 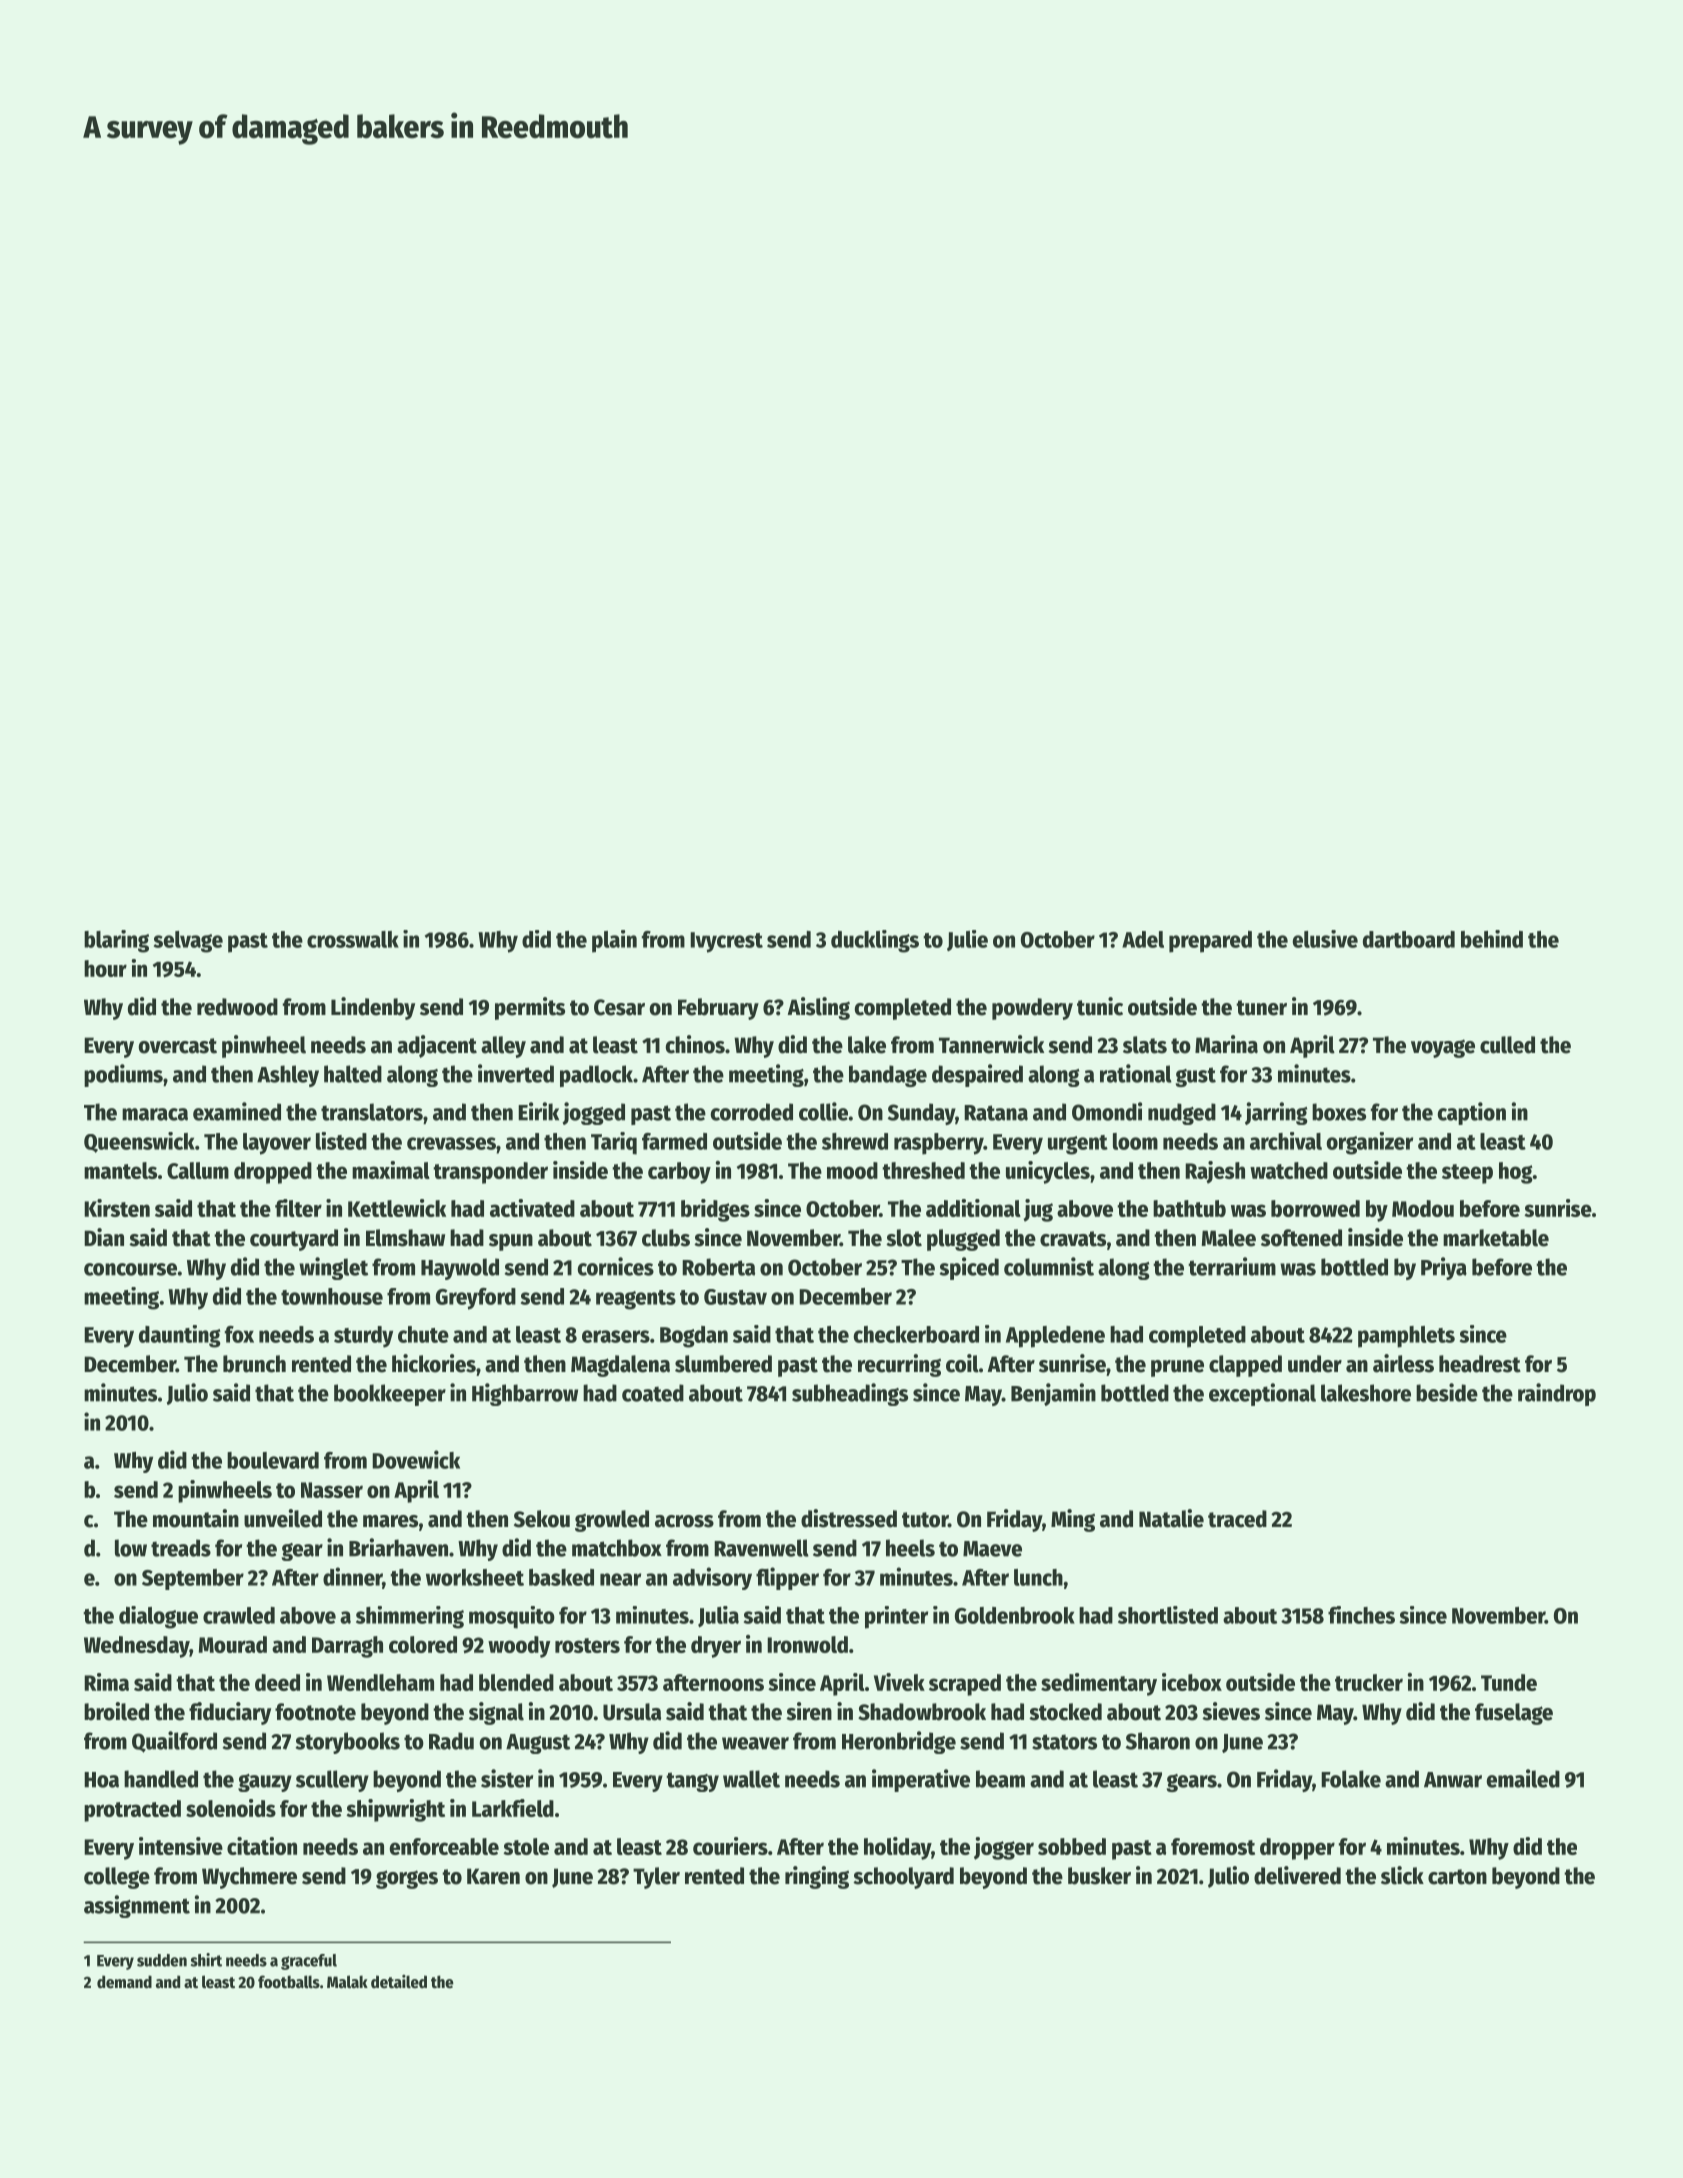 What do you see at coordinates (967, 940) in the image?
I see `Julie` at bounding box center [967, 940].
